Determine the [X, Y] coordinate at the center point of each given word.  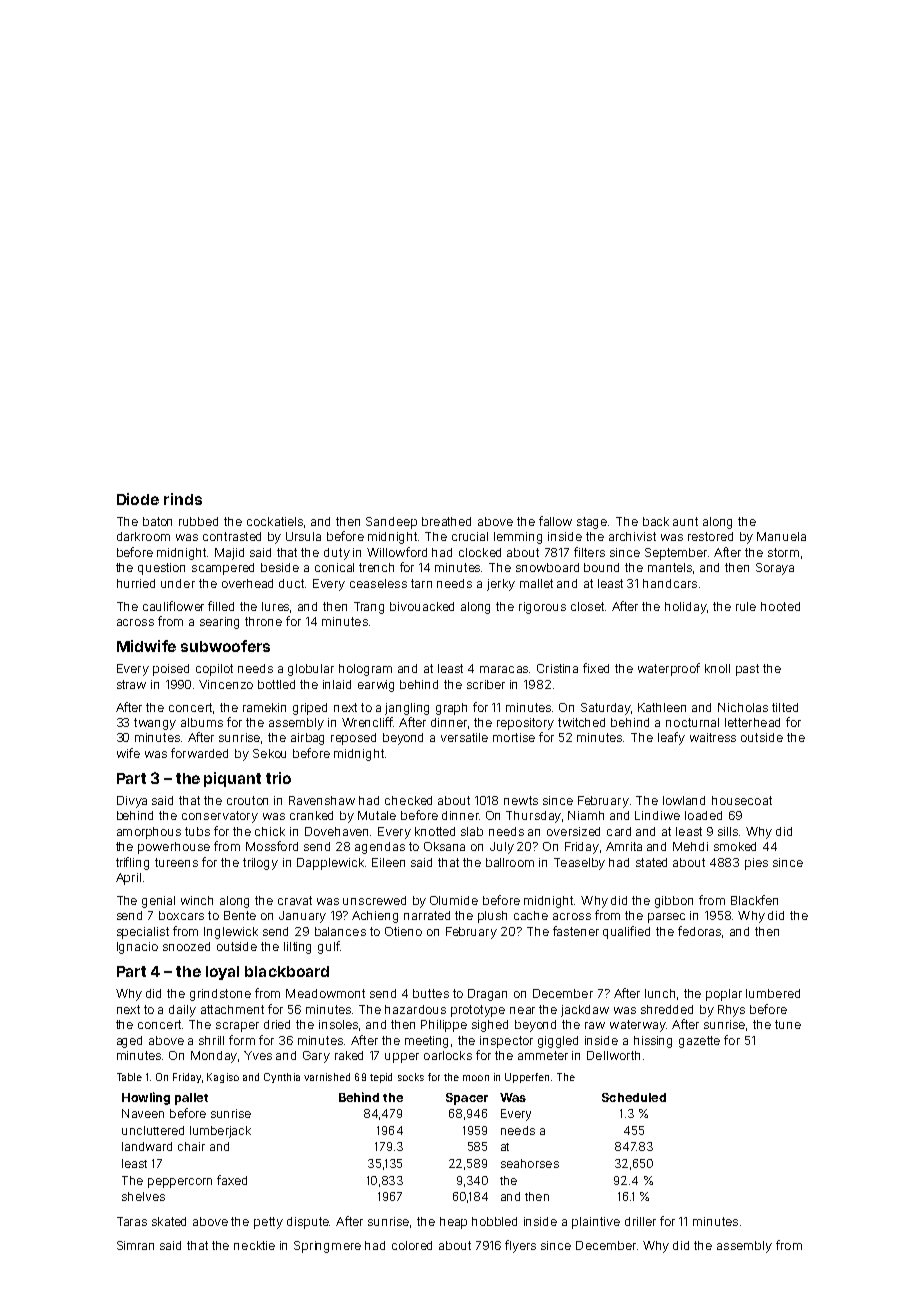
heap [453, 1223]
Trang [369, 608]
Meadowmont [325, 993]
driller [640, 1221]
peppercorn [180, 1183]
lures [276, 607]
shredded [667, 1009]
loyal [222, 973]
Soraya [775, 569]
